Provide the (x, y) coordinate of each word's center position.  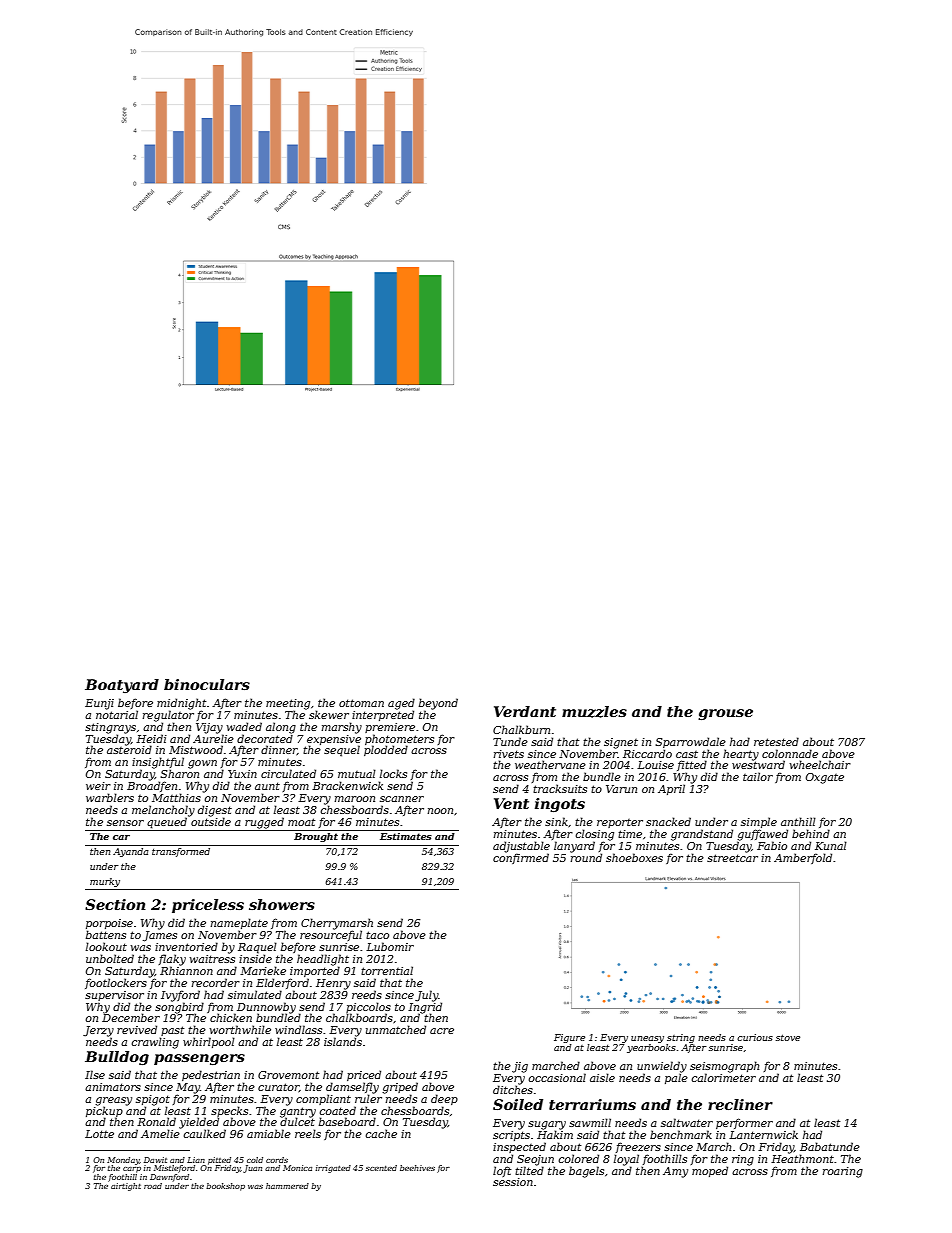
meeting (288, 704)
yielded (199, 1123)
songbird (179, 1008)
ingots (560, 805)
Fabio (772, 845)
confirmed (521, 858)
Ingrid (425, 1008)
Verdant (525, 711)
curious (755, 1037)
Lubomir (390, 946)
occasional (557, 1078)
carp (132, 1170)
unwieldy (662, 1067)
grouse (725, 714)
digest (215, 811)
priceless (208, 906)
